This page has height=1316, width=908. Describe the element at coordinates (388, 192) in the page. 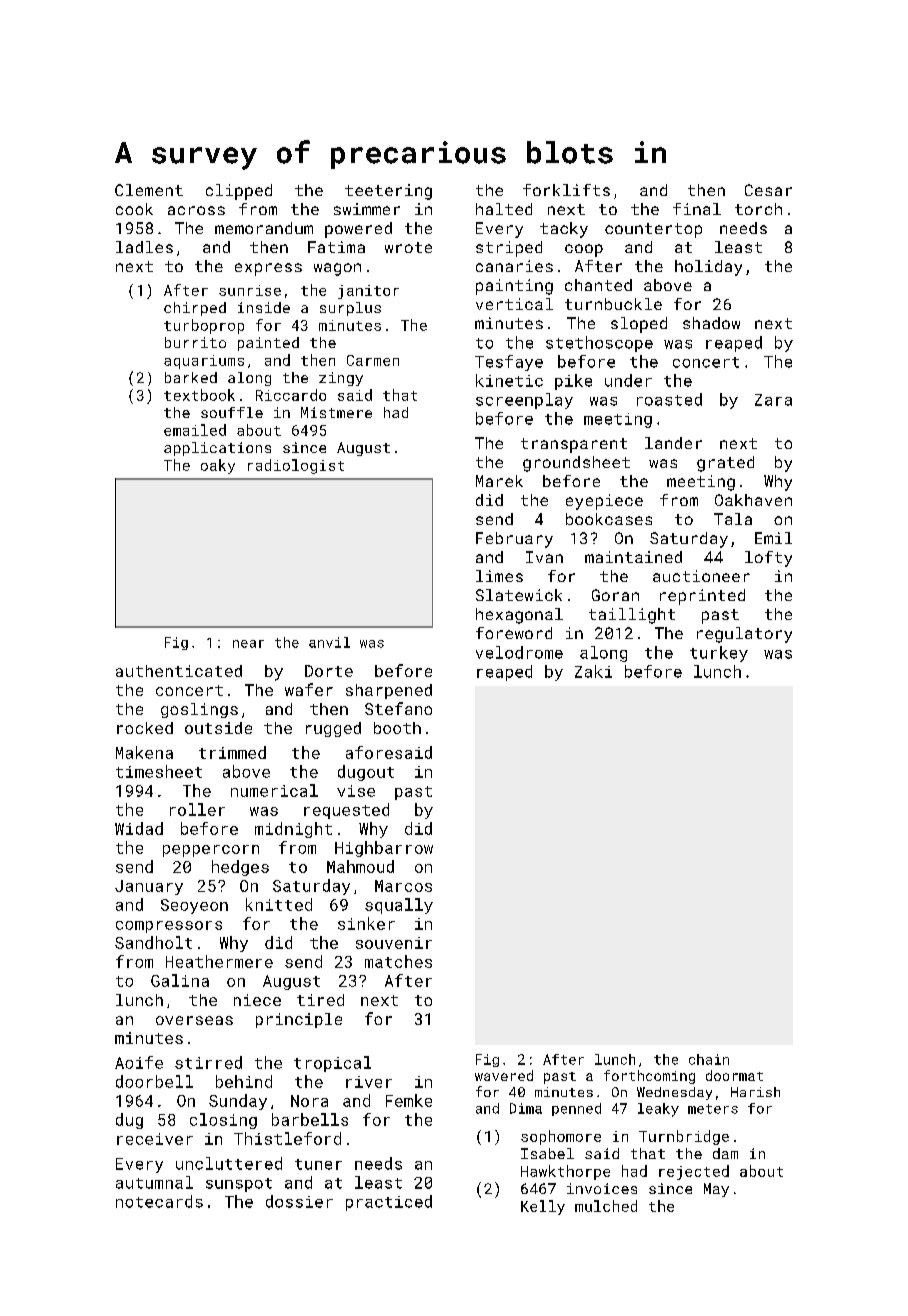

I see `teetering` at that location.
